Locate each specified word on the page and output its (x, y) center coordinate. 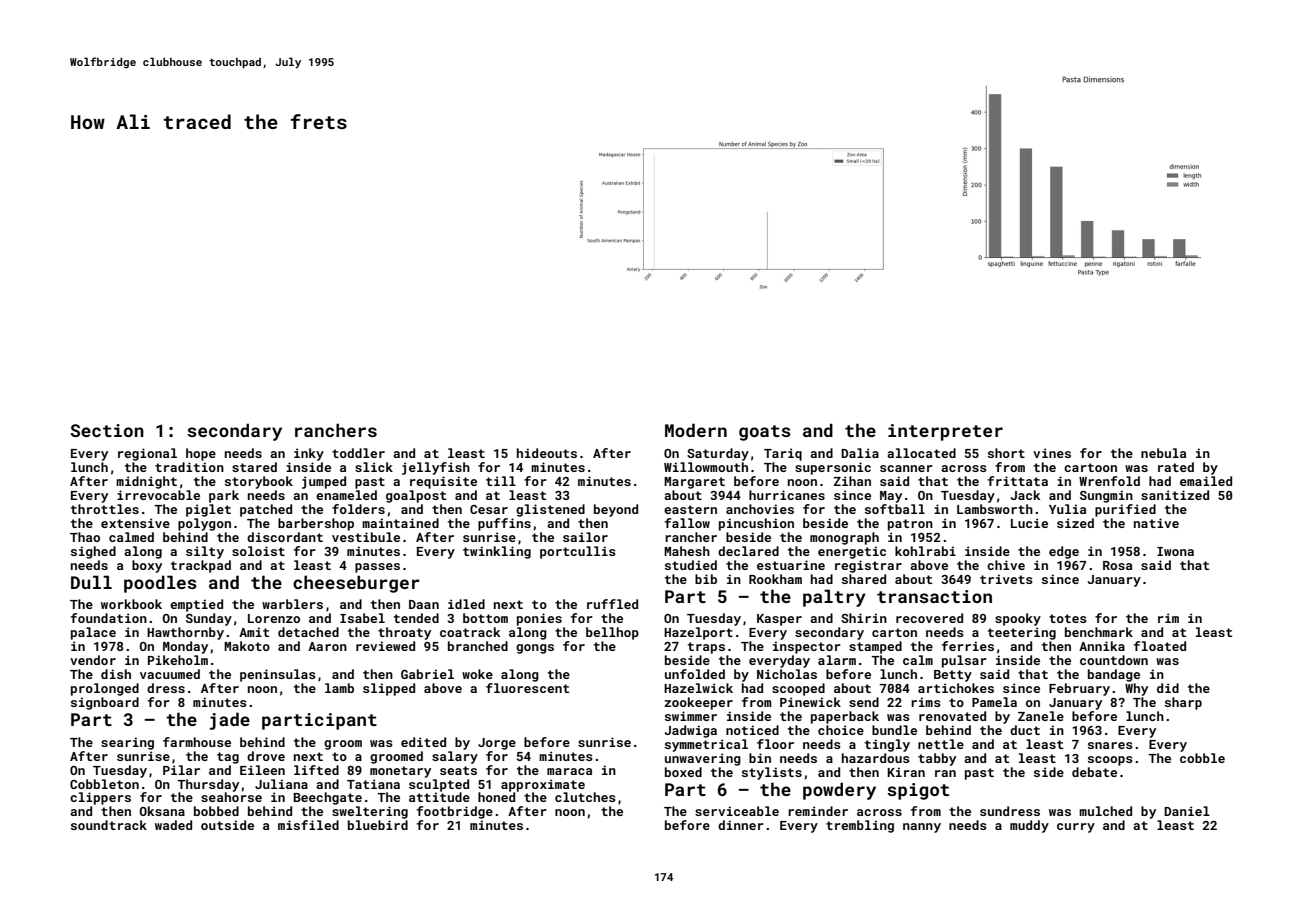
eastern (690, 509)
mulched (1105, 811)
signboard (105, 703)
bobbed (216, 811)
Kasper (779, 620)
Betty (953, 676)
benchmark (1099, 632)
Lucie (1029, 523)
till (501, 481)
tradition (189, 467)
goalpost (416, 496)
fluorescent (527, 688)
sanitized (1175, 495)
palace (93, 633)
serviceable (737, 811)
